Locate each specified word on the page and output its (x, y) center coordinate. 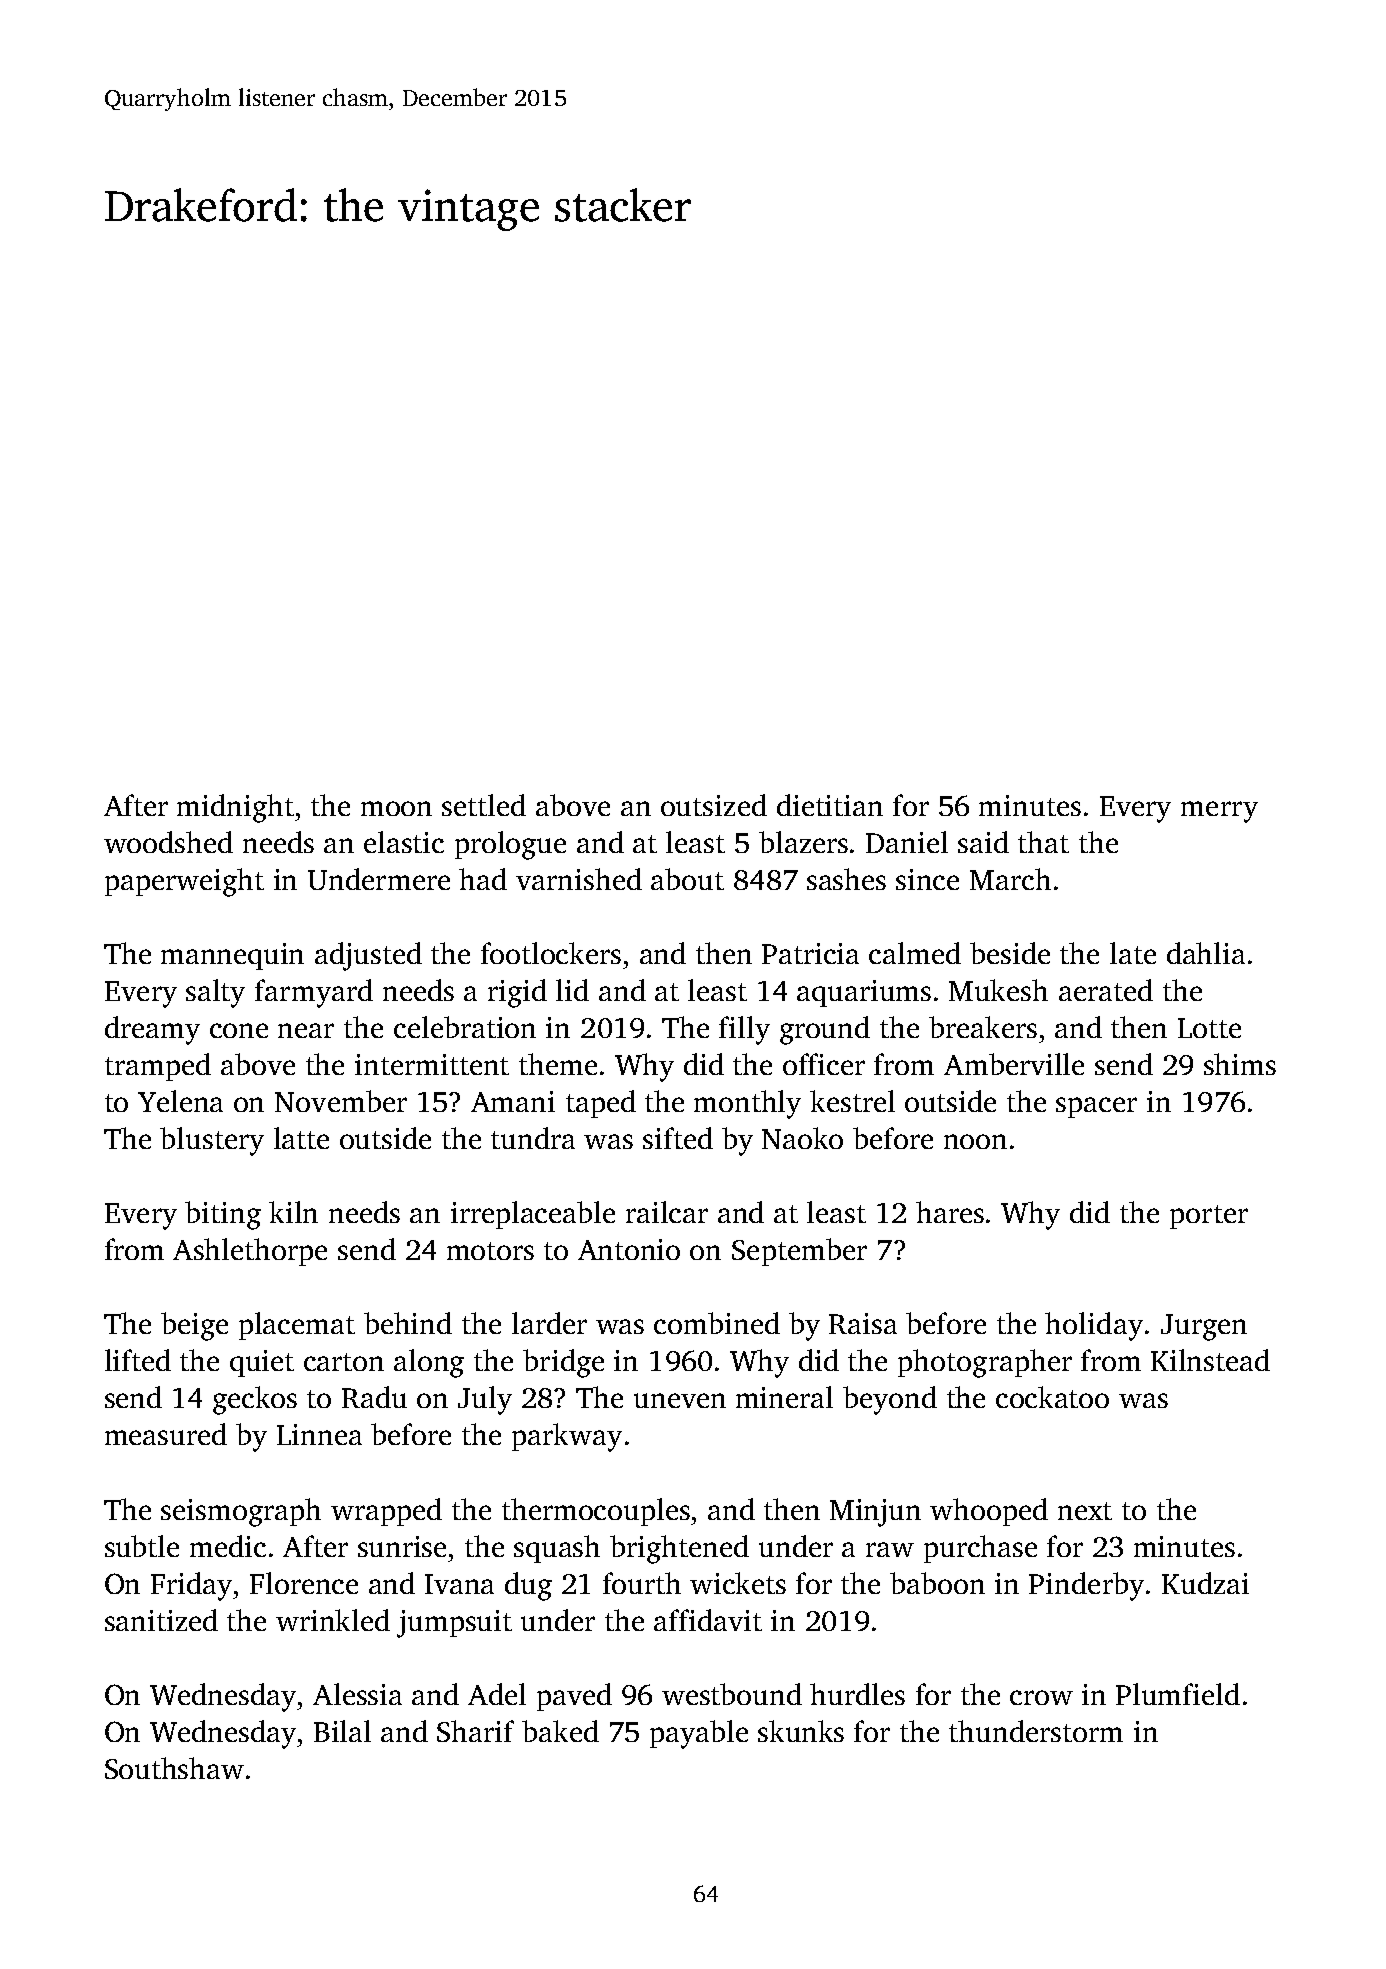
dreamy (152, 1030)
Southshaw (174, 1768)
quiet (262, 1363)
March (1010, 879)
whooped (989, 1512)
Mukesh (998, 990)
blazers (803, 842)
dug (528, 1586)
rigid (517, 993)
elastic (404, 842)
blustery (212, 1141)
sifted (678, 1138)
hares (950, 1212)
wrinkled (333, 1620)
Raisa (863, 1323)
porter (1209, 1217)
